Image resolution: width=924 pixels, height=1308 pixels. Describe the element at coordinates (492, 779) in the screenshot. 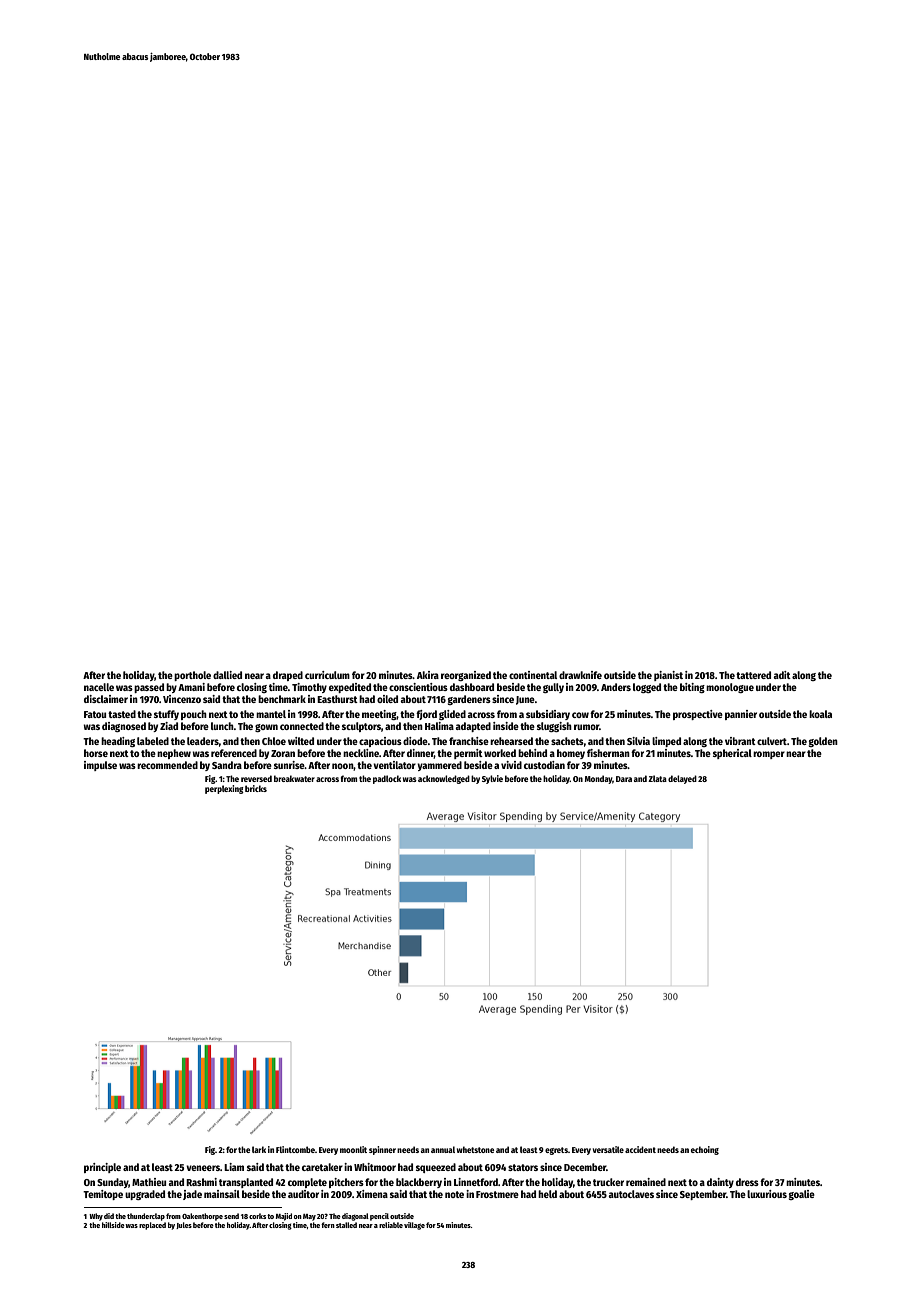

I see `Sylvie` at that location.
